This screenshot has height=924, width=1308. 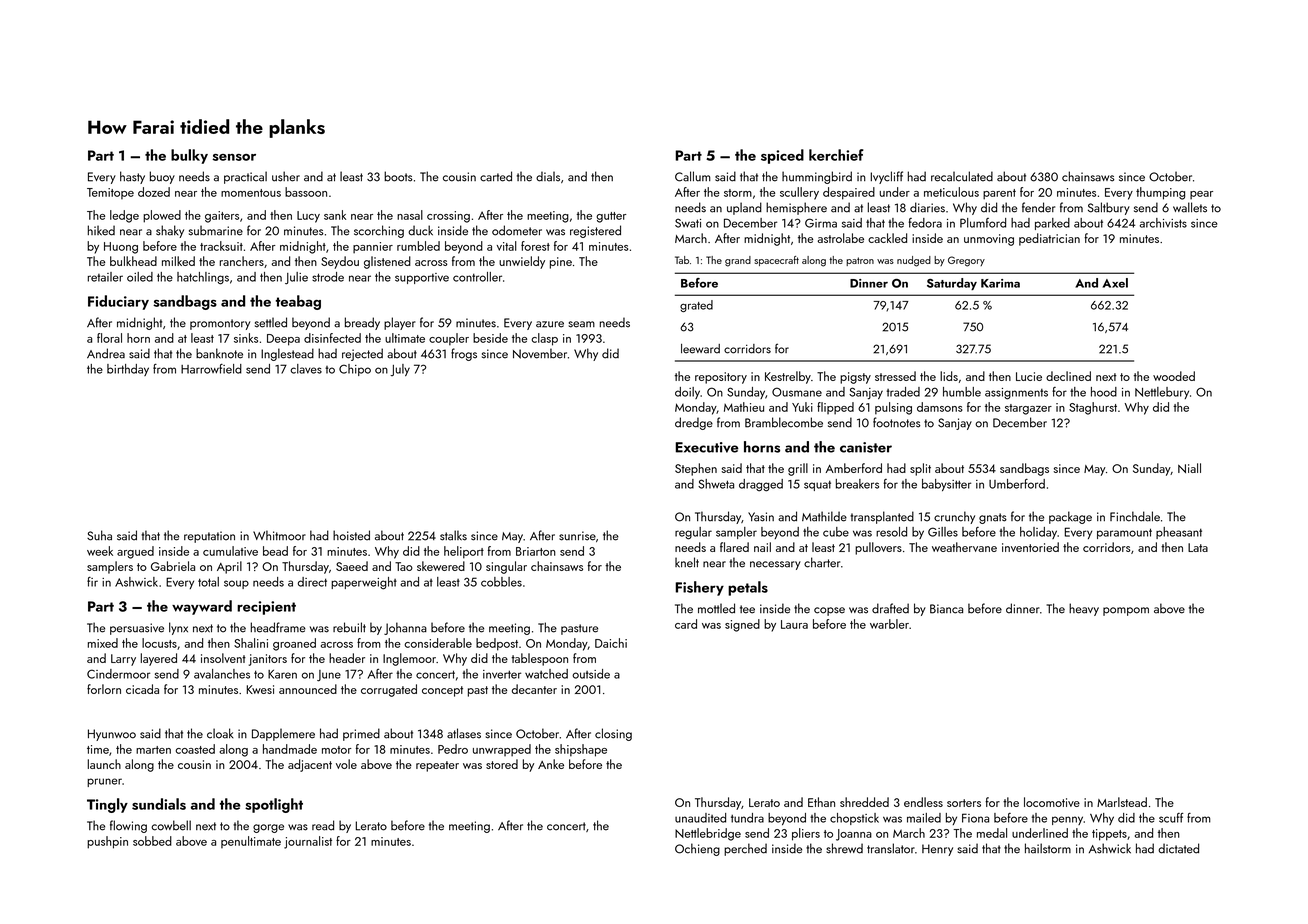 What do you see at coordinates (209, 537) in the screenshot?
I see `reputation` at bounding box center [209, 537].
